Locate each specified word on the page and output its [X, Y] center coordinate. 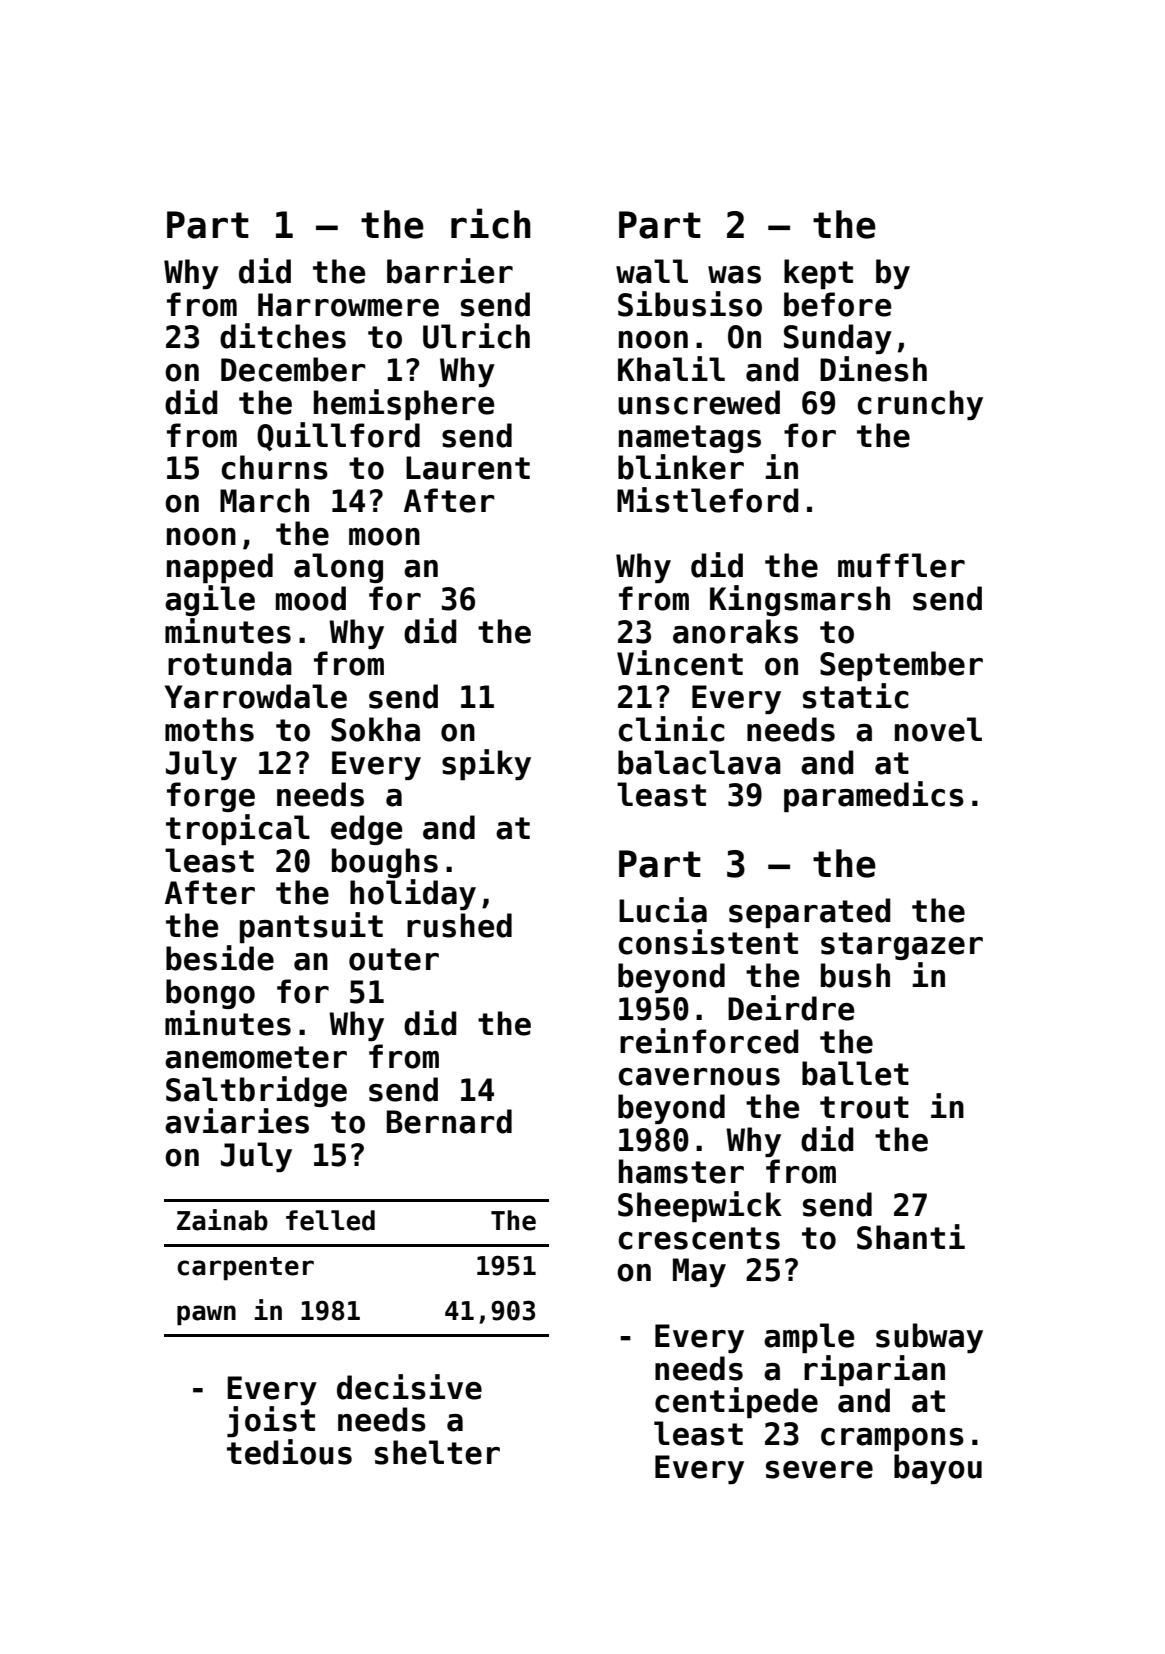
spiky [486, 764]
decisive [409, 1387]
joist [271, 1421]
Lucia [663, 910]
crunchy [920, 405]
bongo [210, 994]
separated [809, 913]
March [264, 500]
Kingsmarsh [800, 600]
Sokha [375, 729]
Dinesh [873, 369]
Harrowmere [348, 305]
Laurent [468, 468]
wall [652, 271]
